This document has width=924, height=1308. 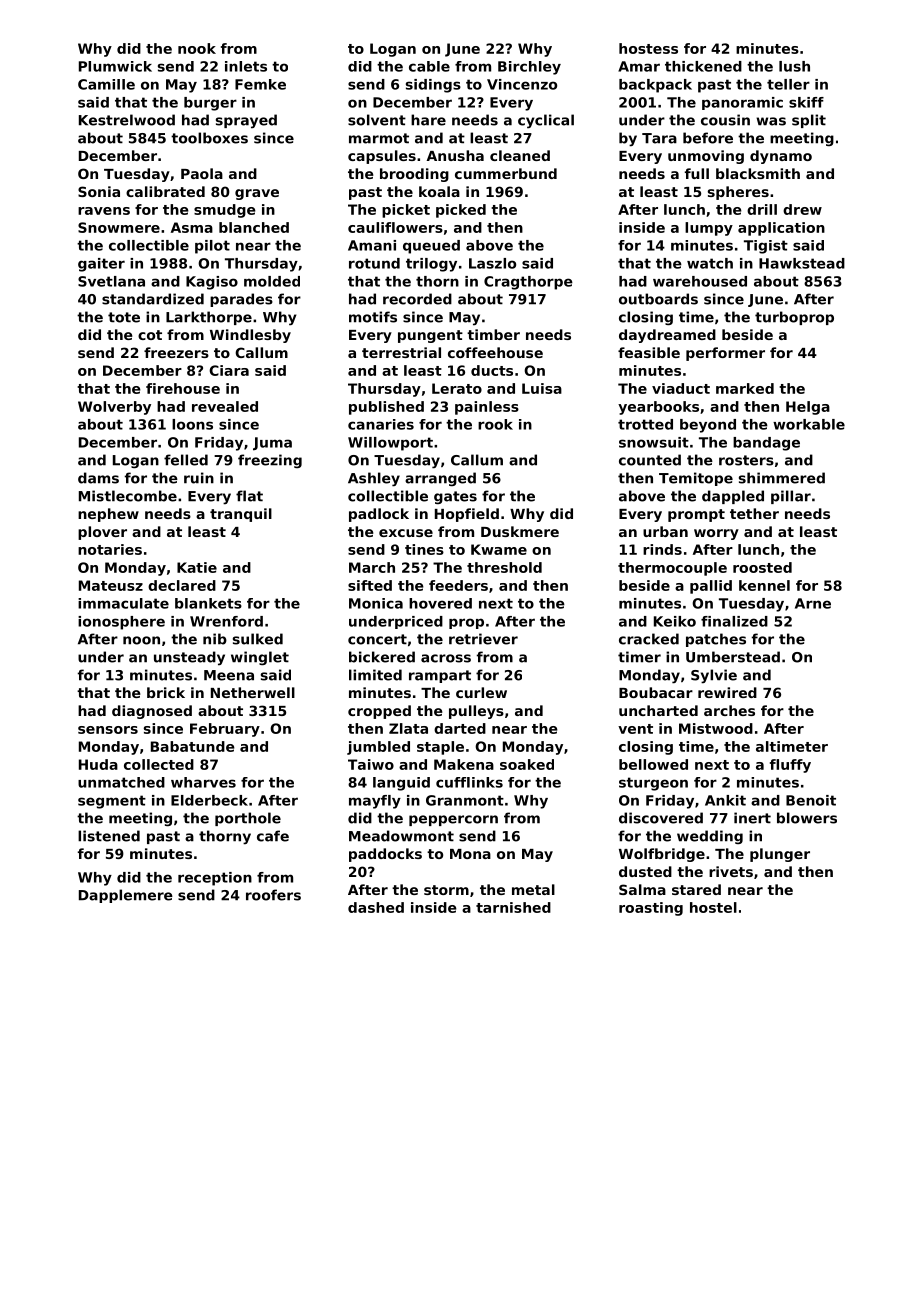 I want to click on mayfly, so click(x=375, y=802).
